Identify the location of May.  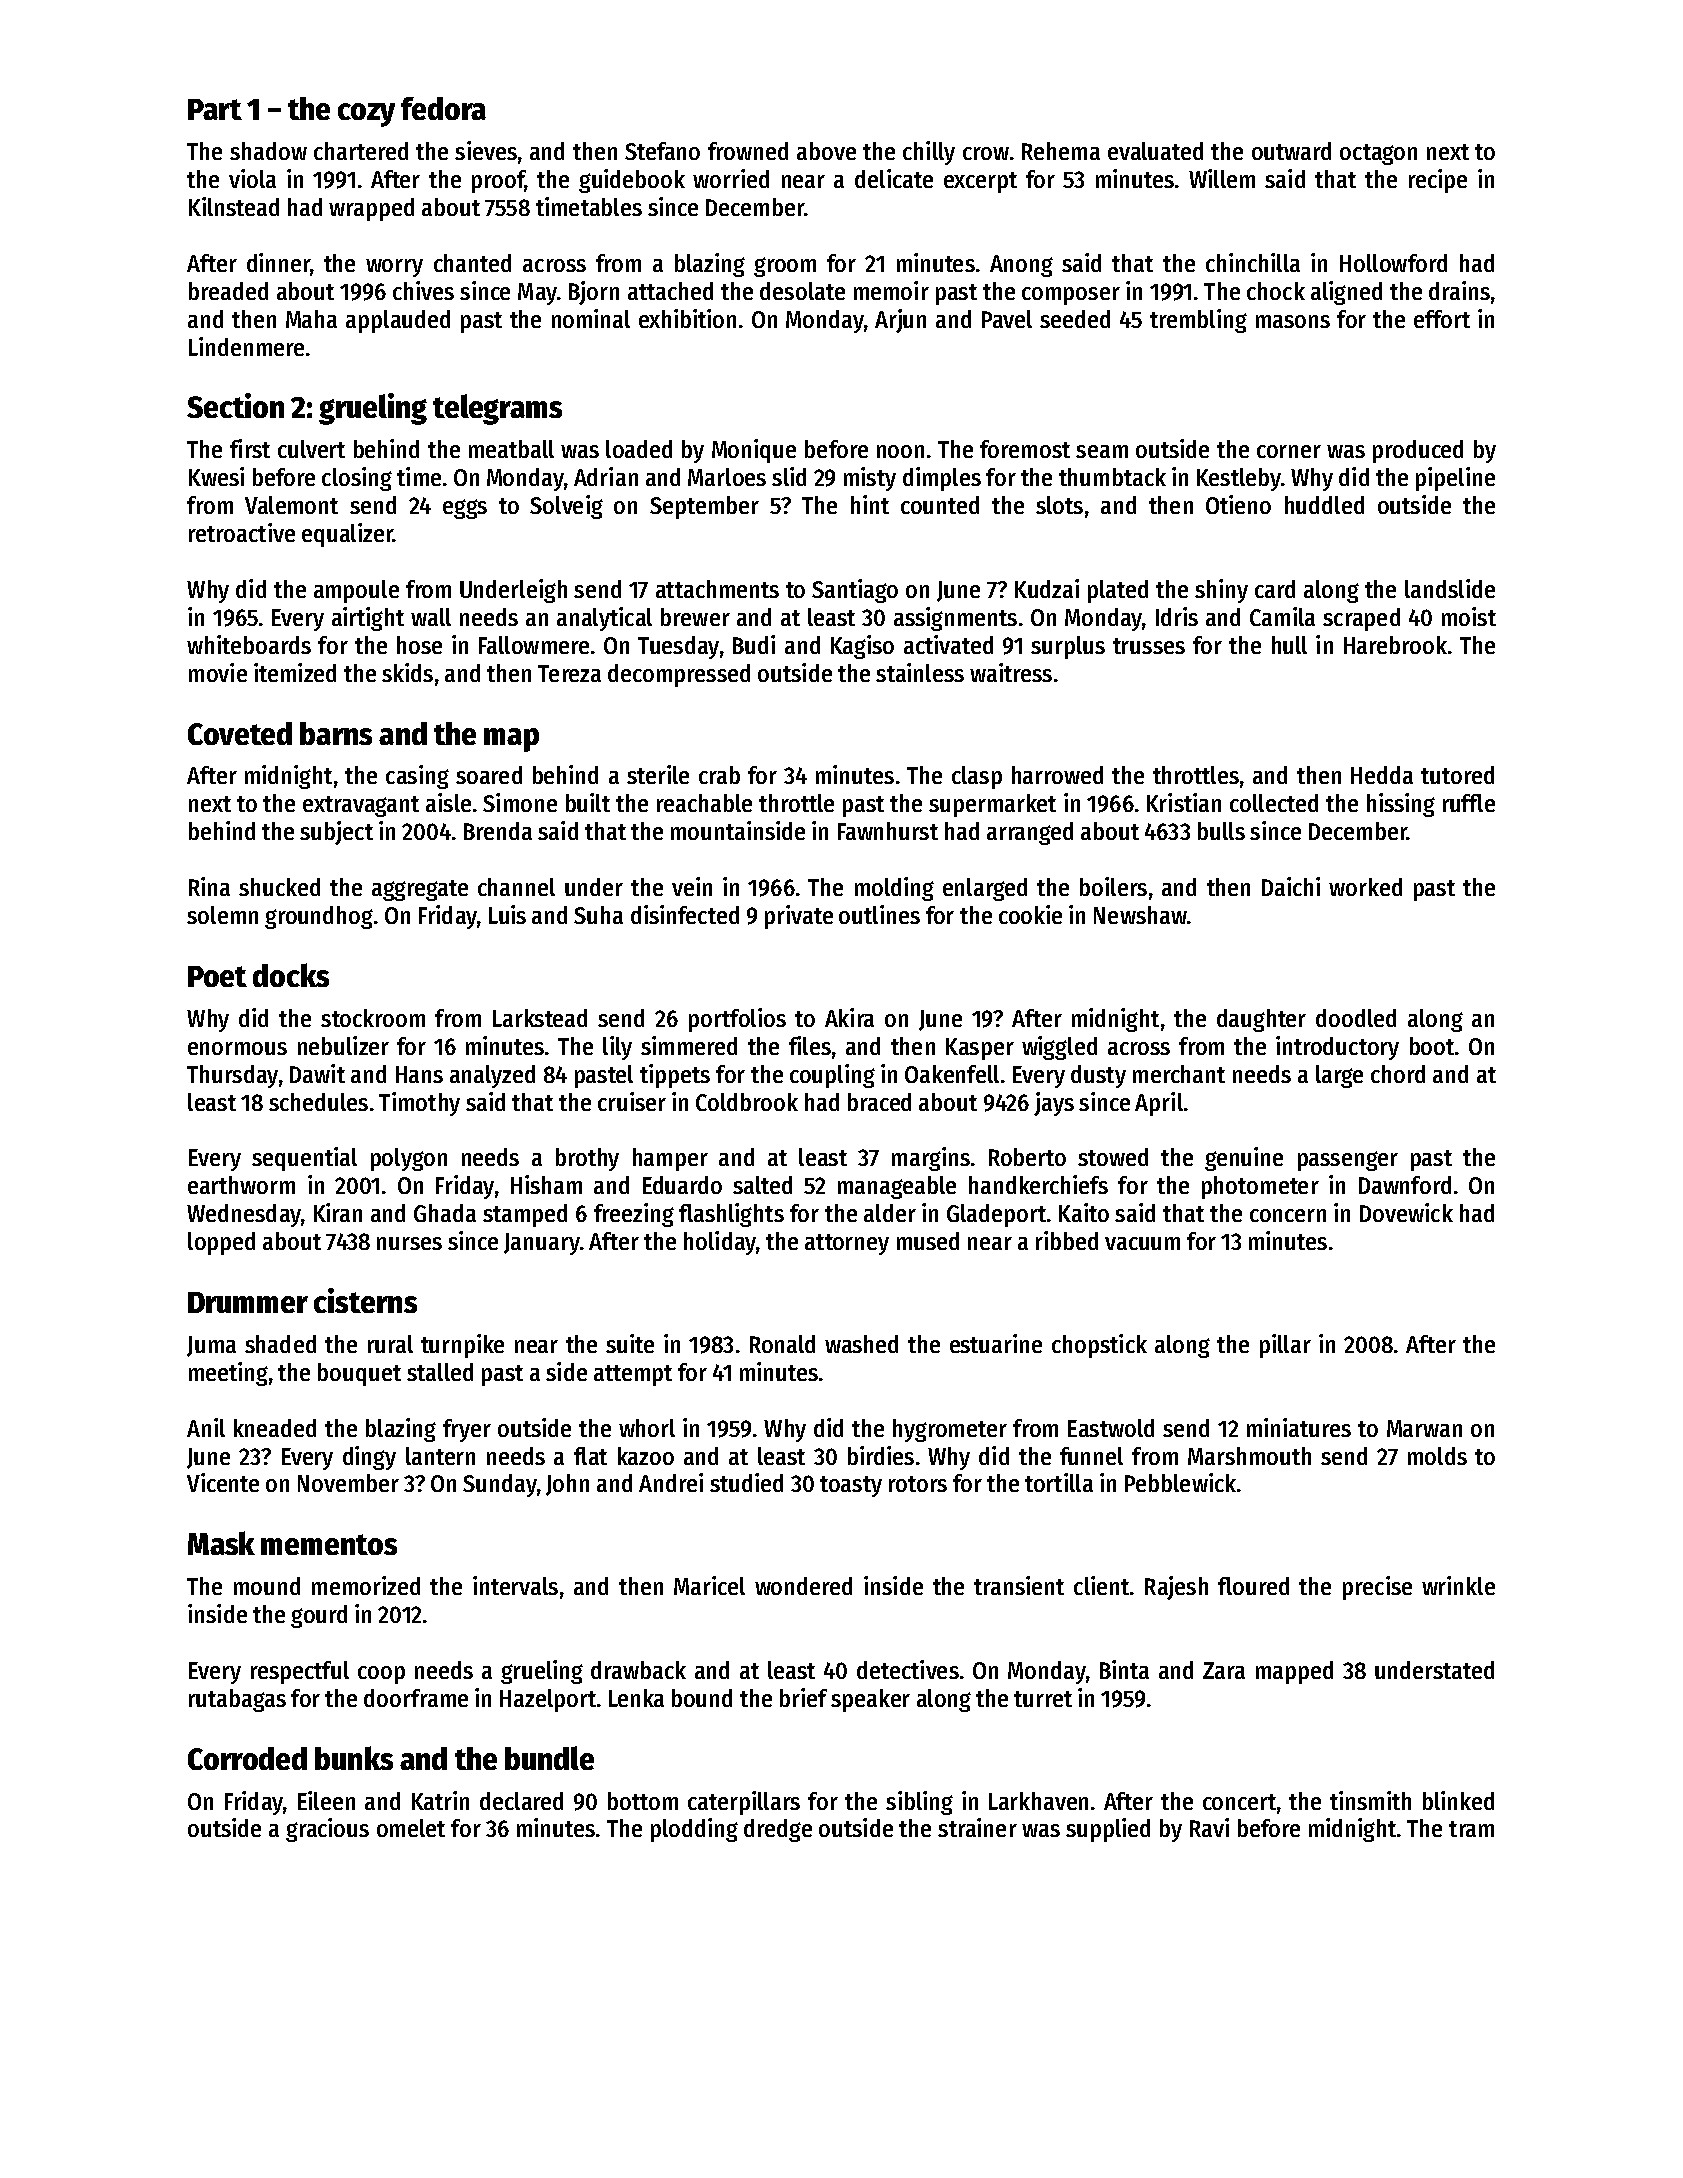
(537, 294).
